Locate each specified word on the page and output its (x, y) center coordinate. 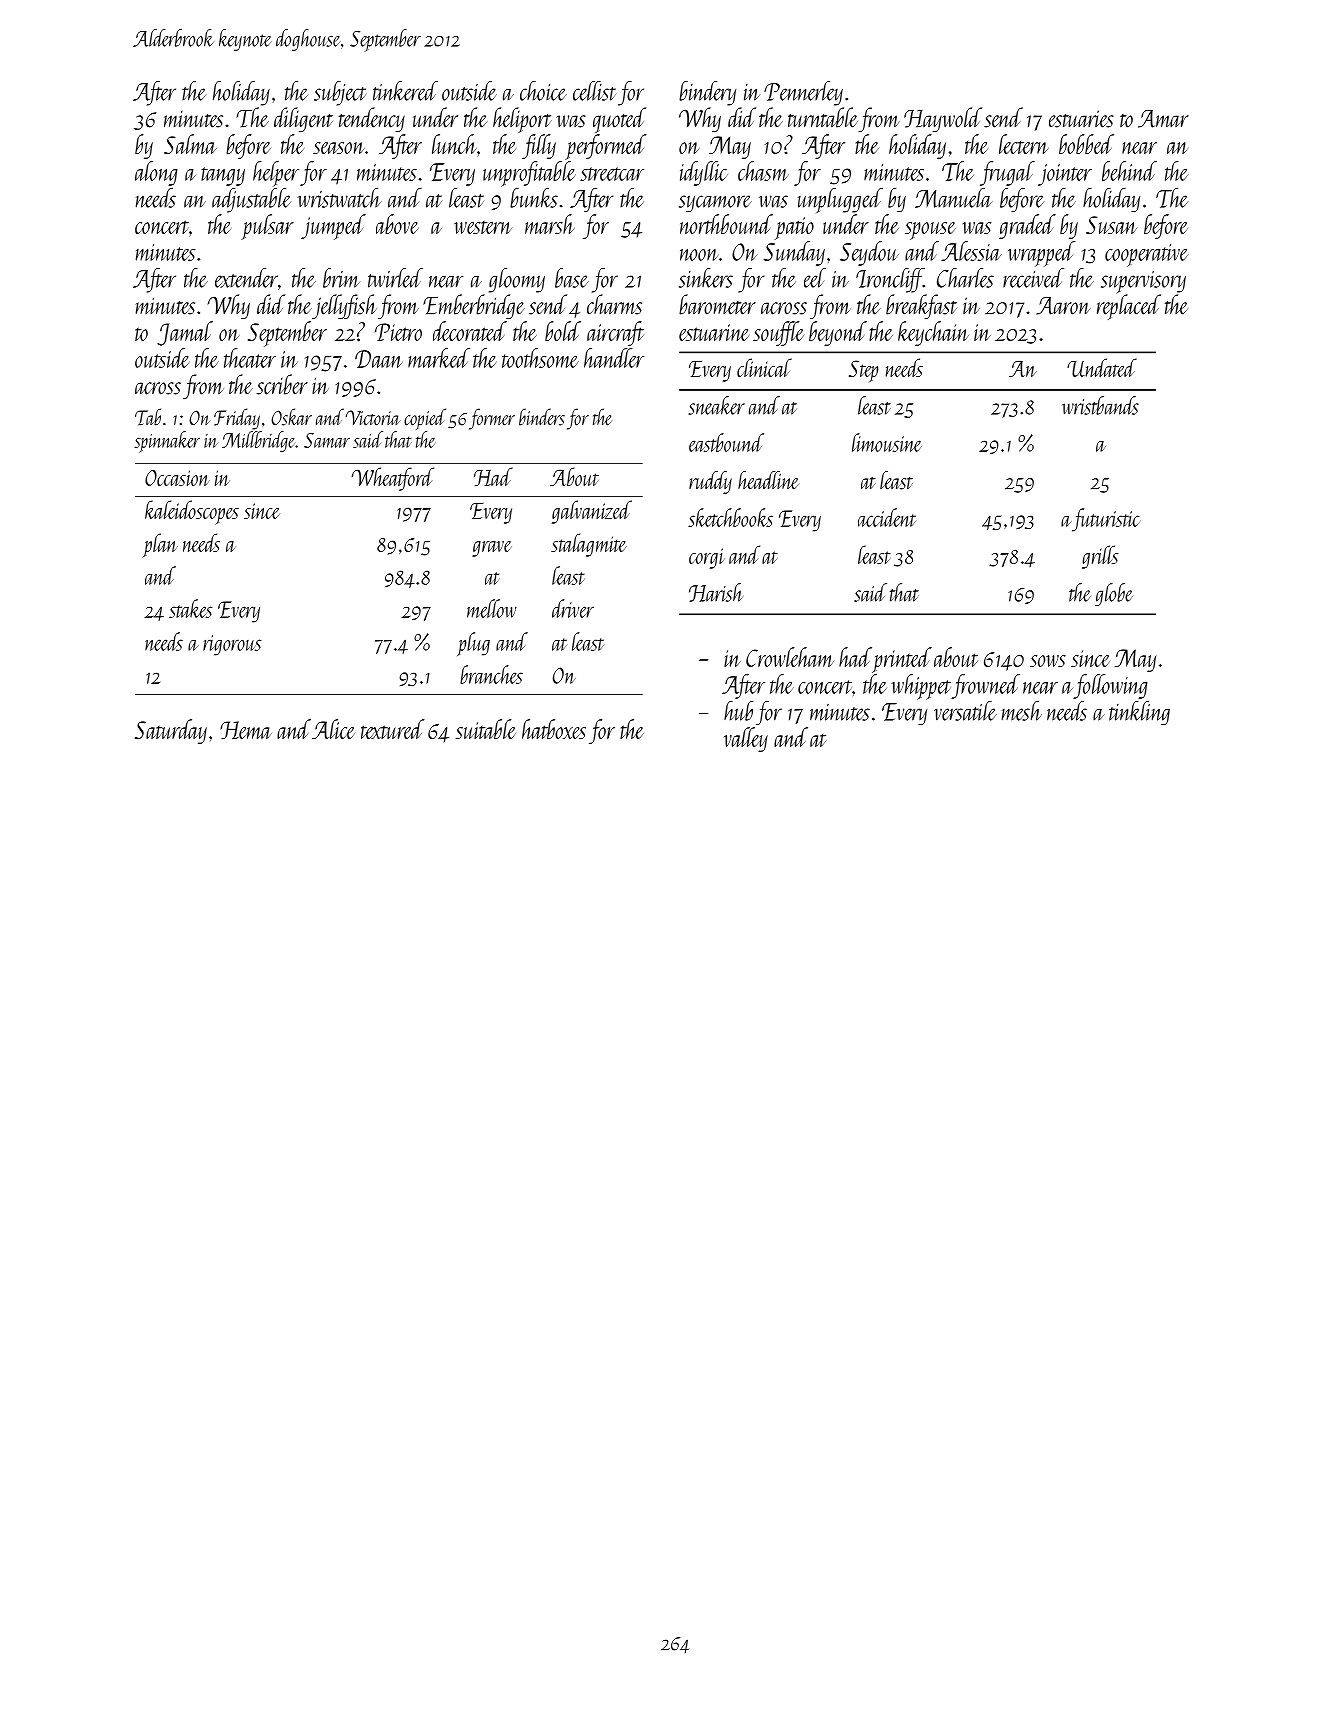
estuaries (1081, 119)
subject (340, 93)
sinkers (706, 278)
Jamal (185, 333)
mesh (1022, 711)
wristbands (1100, 405)
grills (1100, 557)
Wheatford (392, 479)
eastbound (726, 442)
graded (1027, 226)
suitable (486, 729)
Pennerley (803, 93)
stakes (190, 608)
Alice (333, 729)
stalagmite (589, 545)
